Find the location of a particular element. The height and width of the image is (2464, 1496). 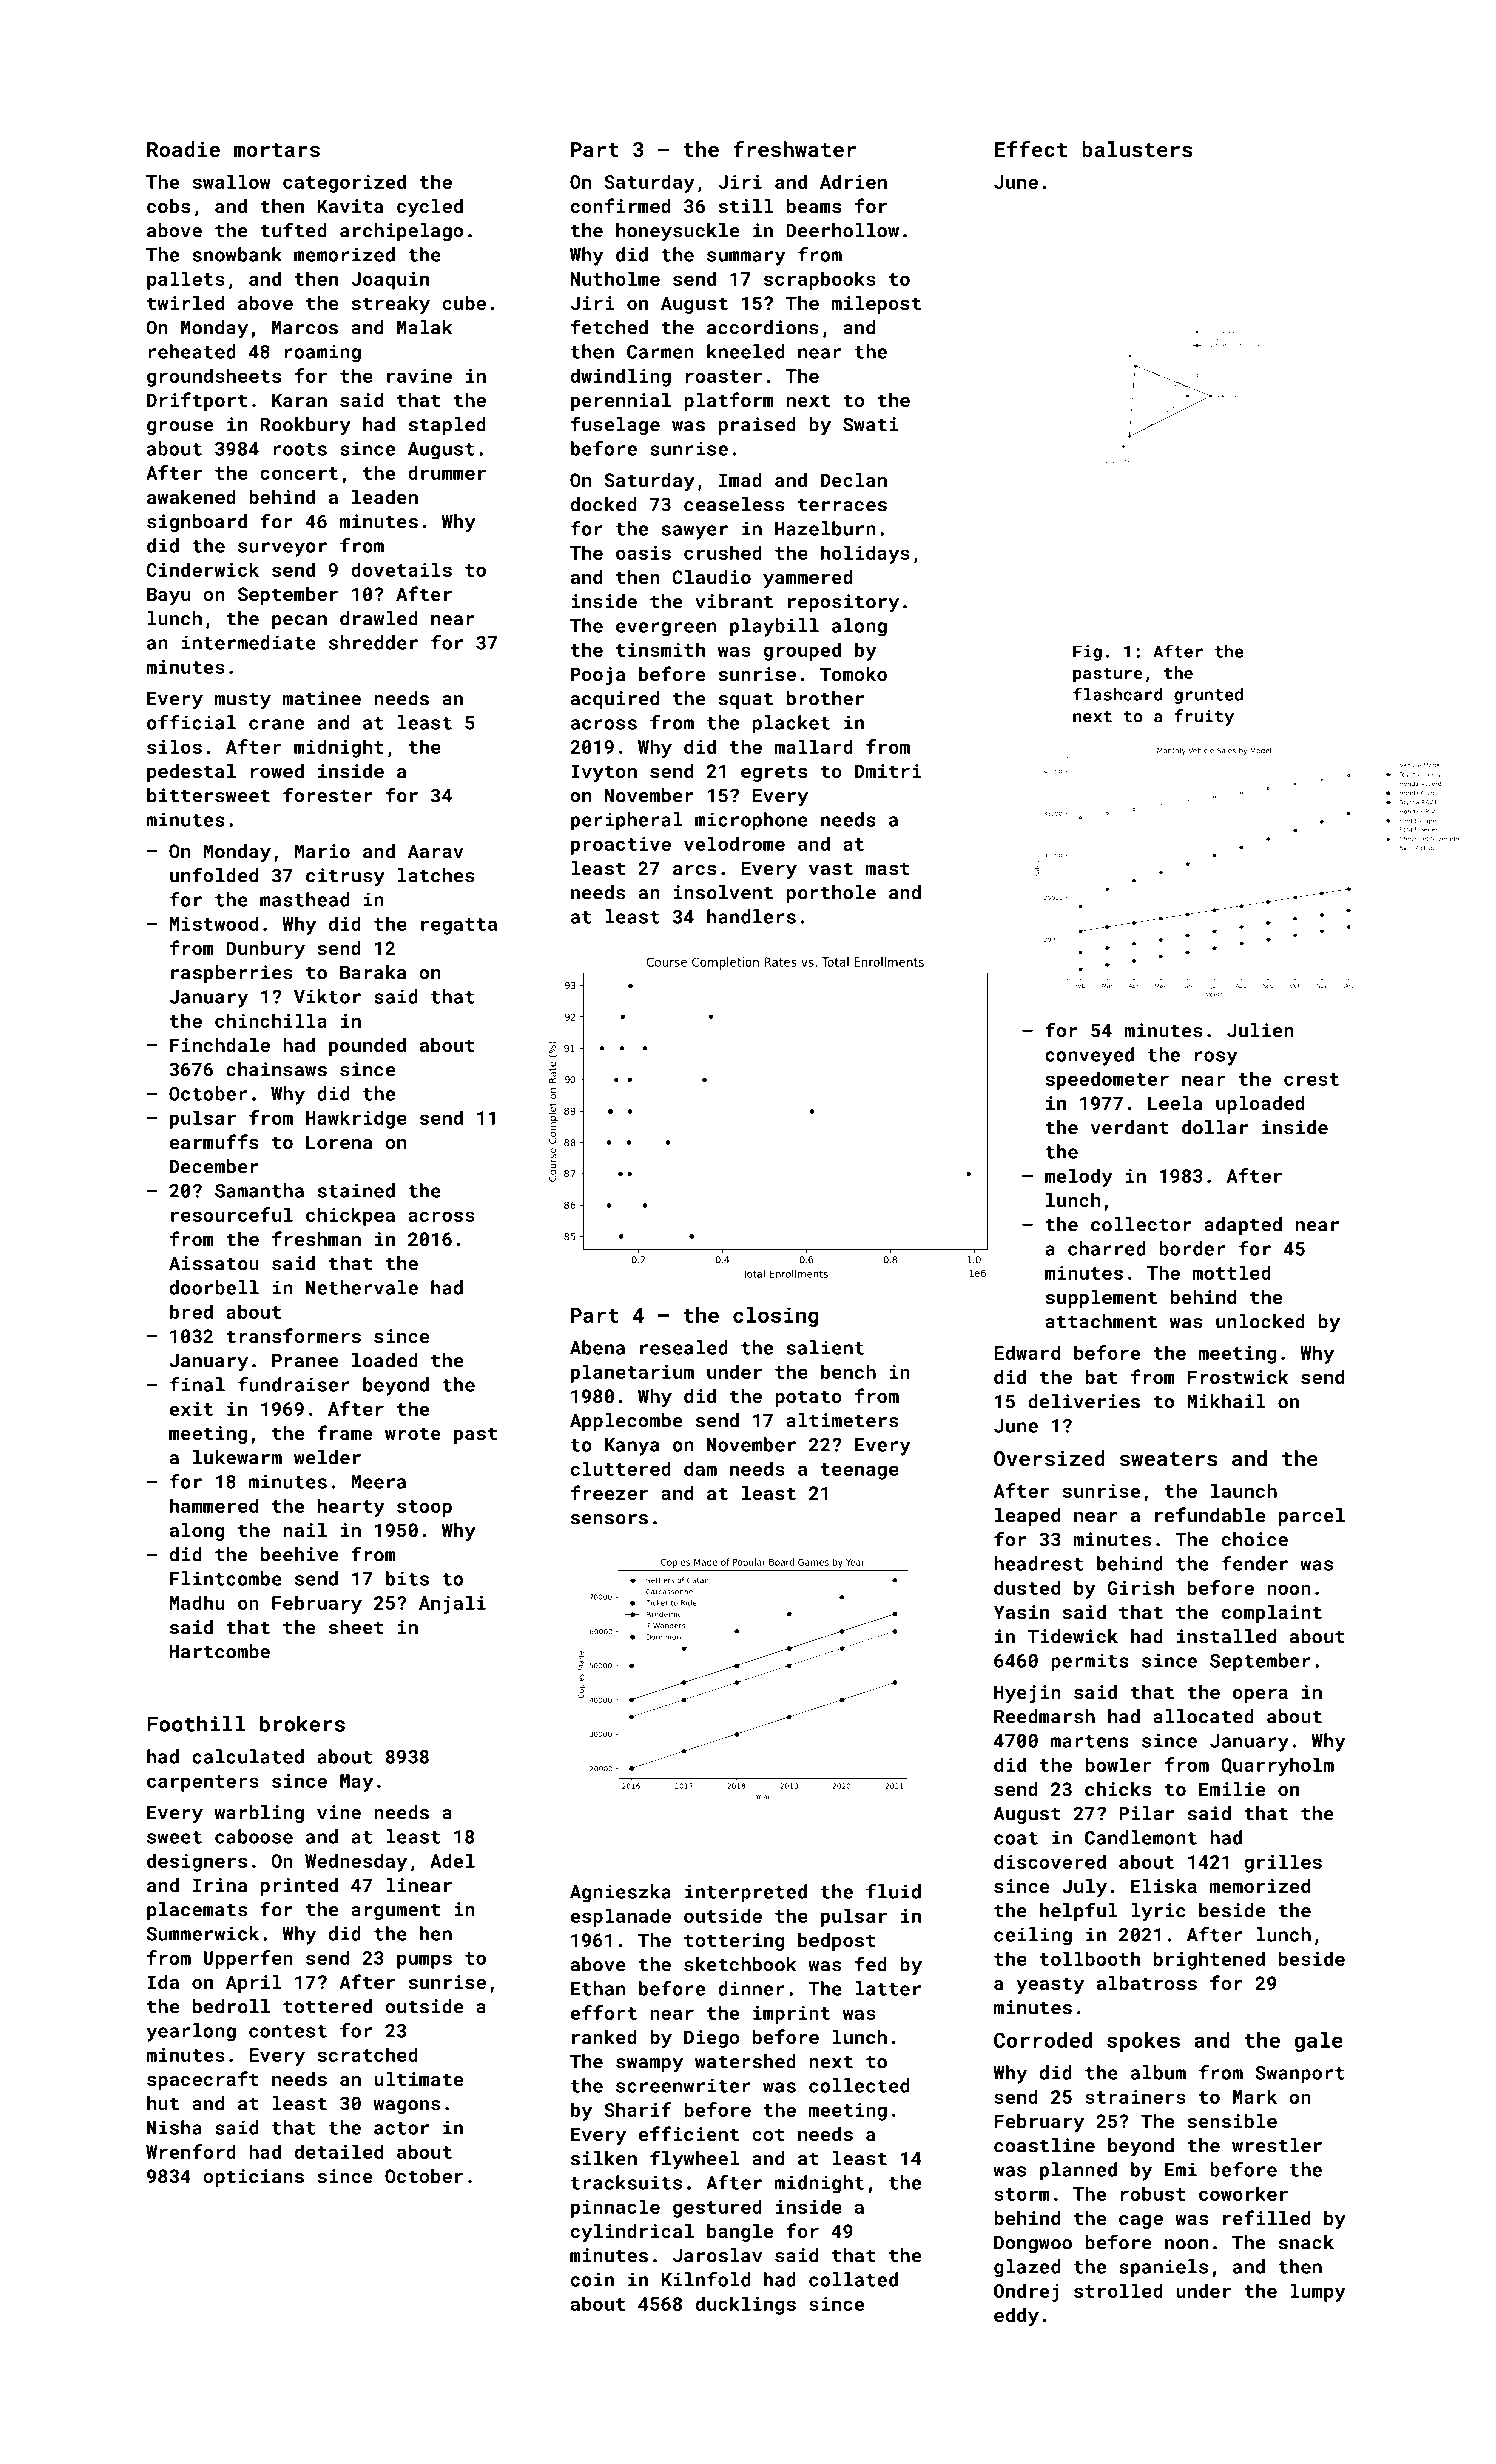

calculated is located at coordinates (248, 1756).
